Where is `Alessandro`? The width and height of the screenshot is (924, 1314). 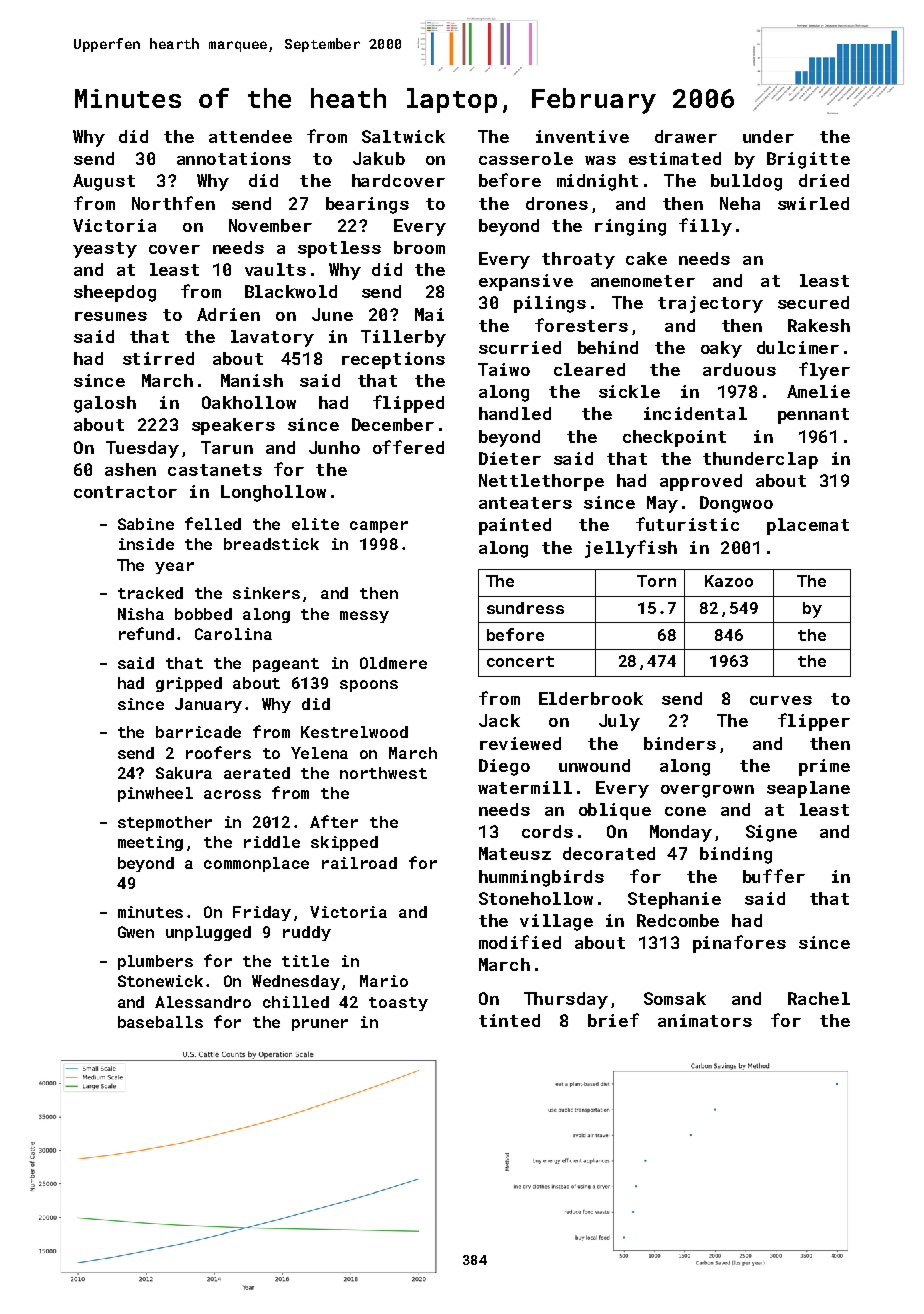 Alessandro is located at coordinates (203, 1002).
